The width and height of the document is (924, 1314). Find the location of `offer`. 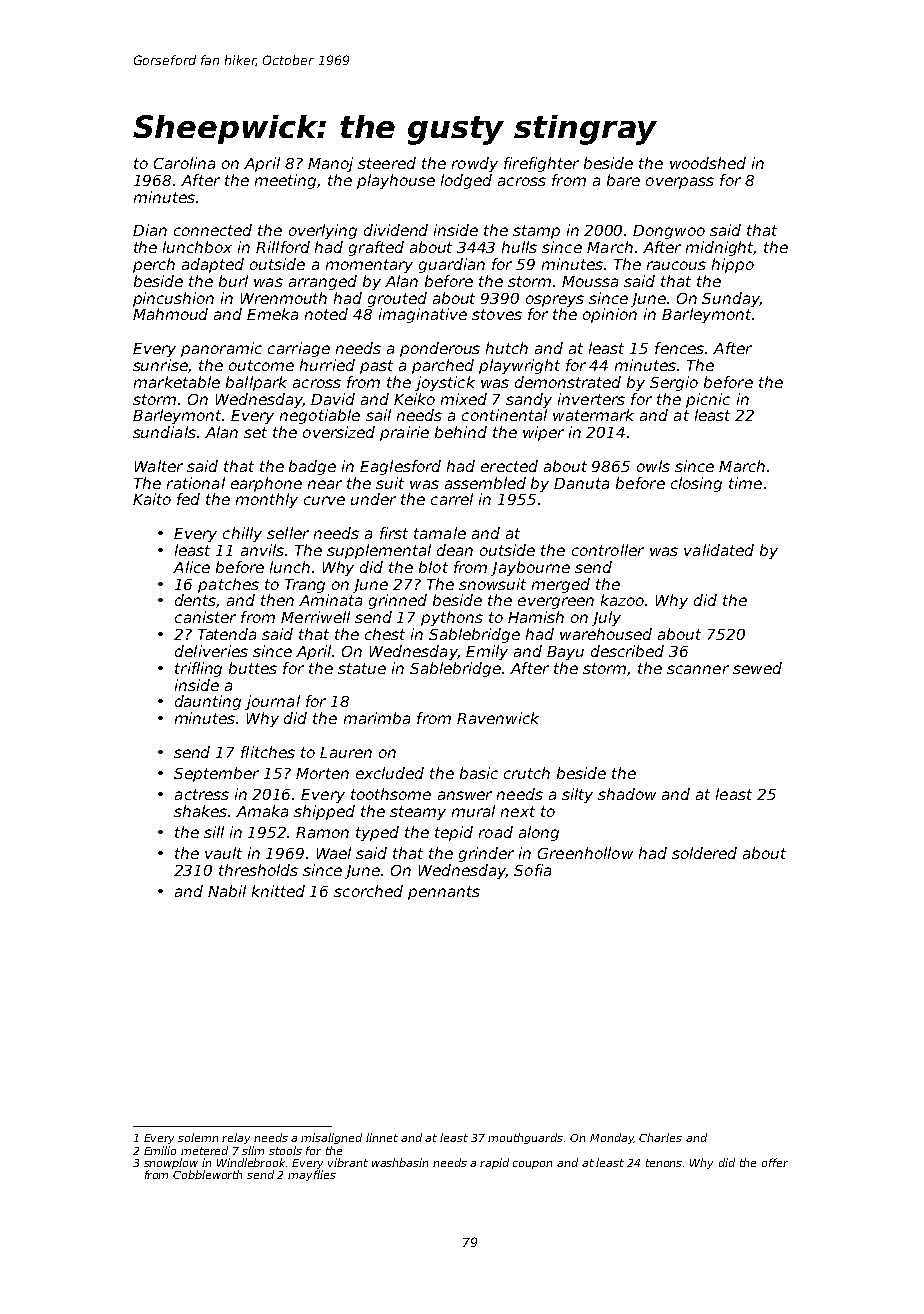

offer is located at coordinates (775, 1162).
